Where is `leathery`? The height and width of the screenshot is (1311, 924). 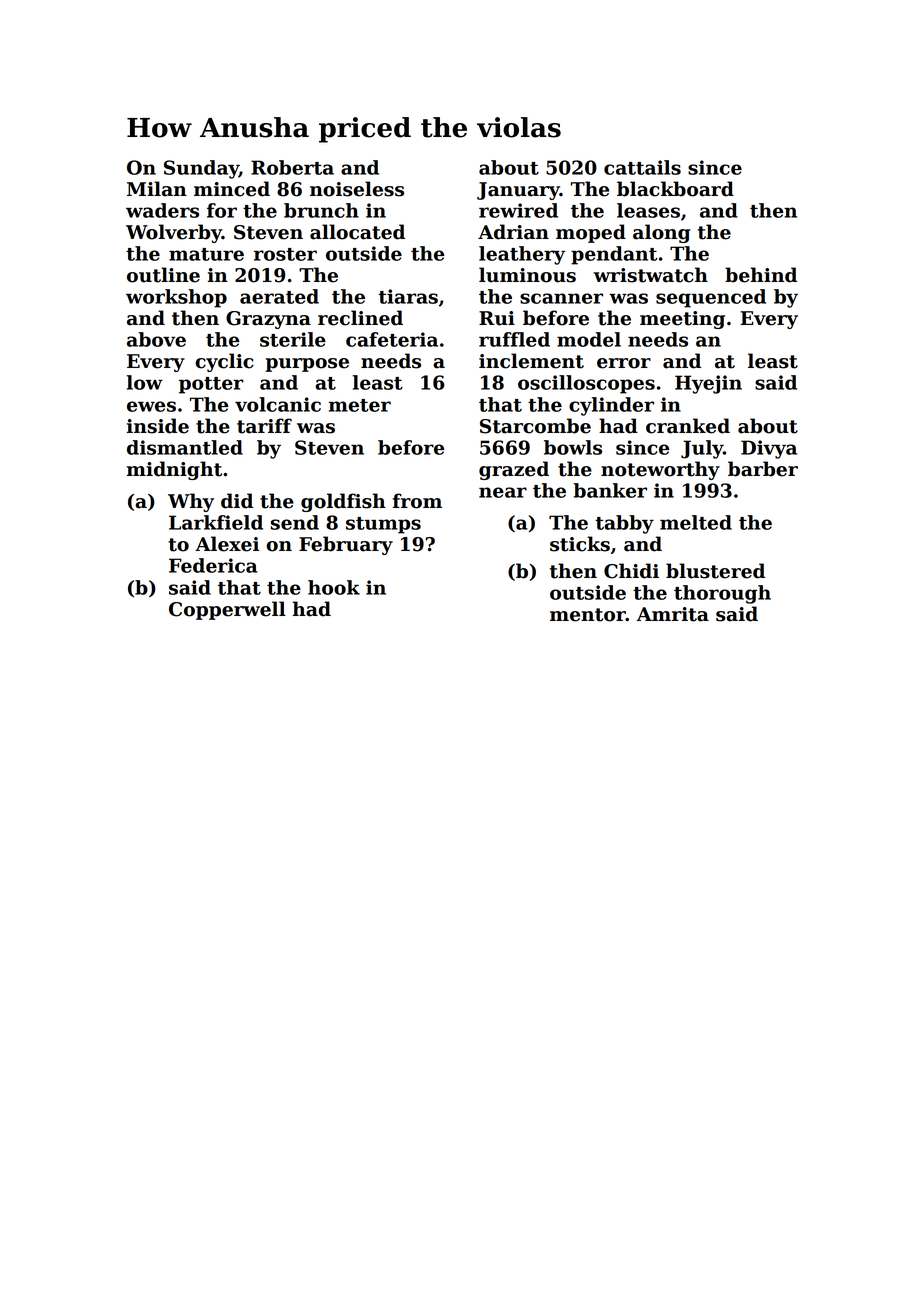 leathery is located at coordinates (522, 255).
